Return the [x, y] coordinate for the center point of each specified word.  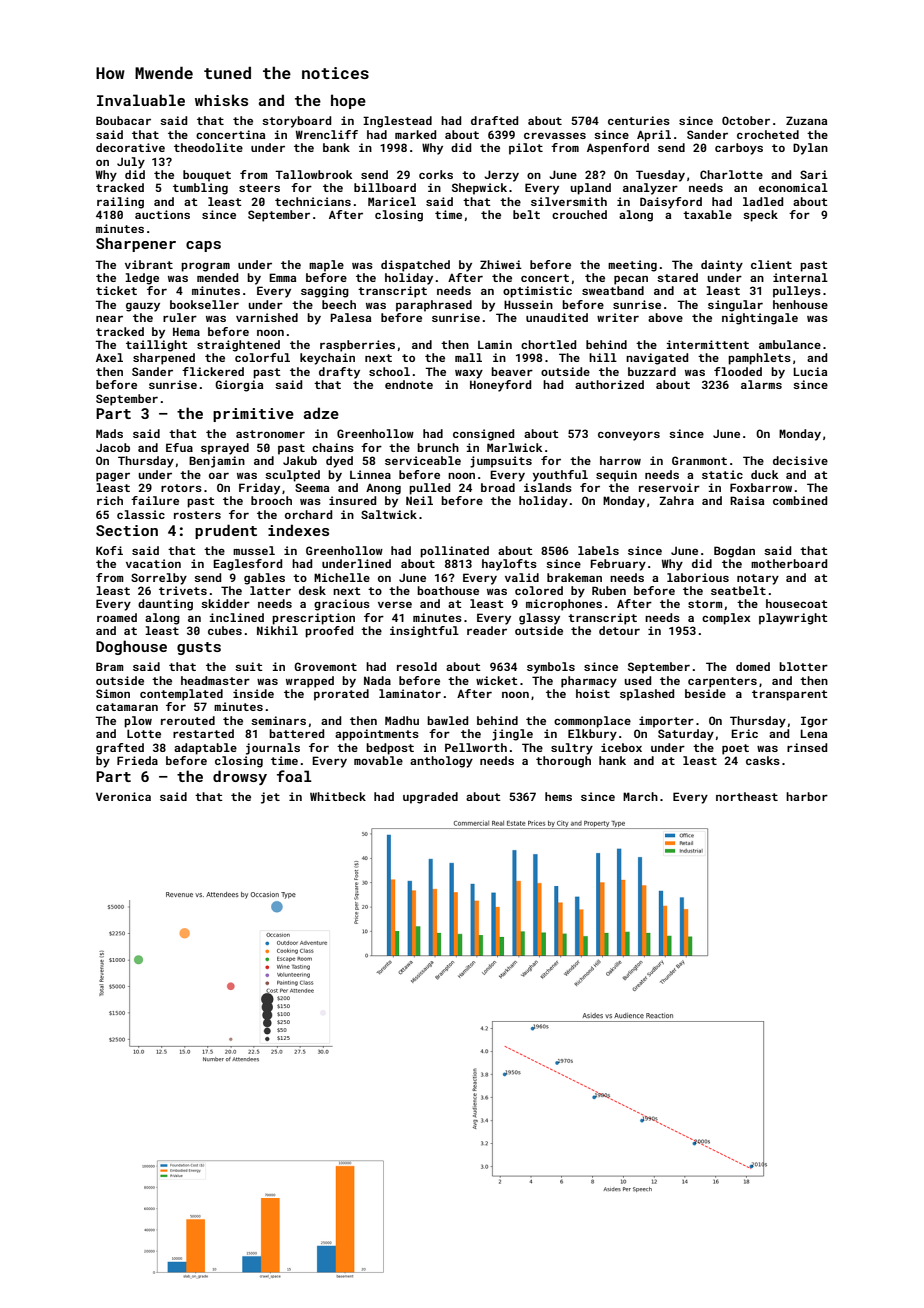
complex [726, 619]
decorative [130, 147]
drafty [339, 373]
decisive [800, 460]
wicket [497, 680]
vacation [153, 563]
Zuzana [806, 120]
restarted [203, 733]
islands [548, 487]
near [109, 319]
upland [591, 189]
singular [735, 306]
